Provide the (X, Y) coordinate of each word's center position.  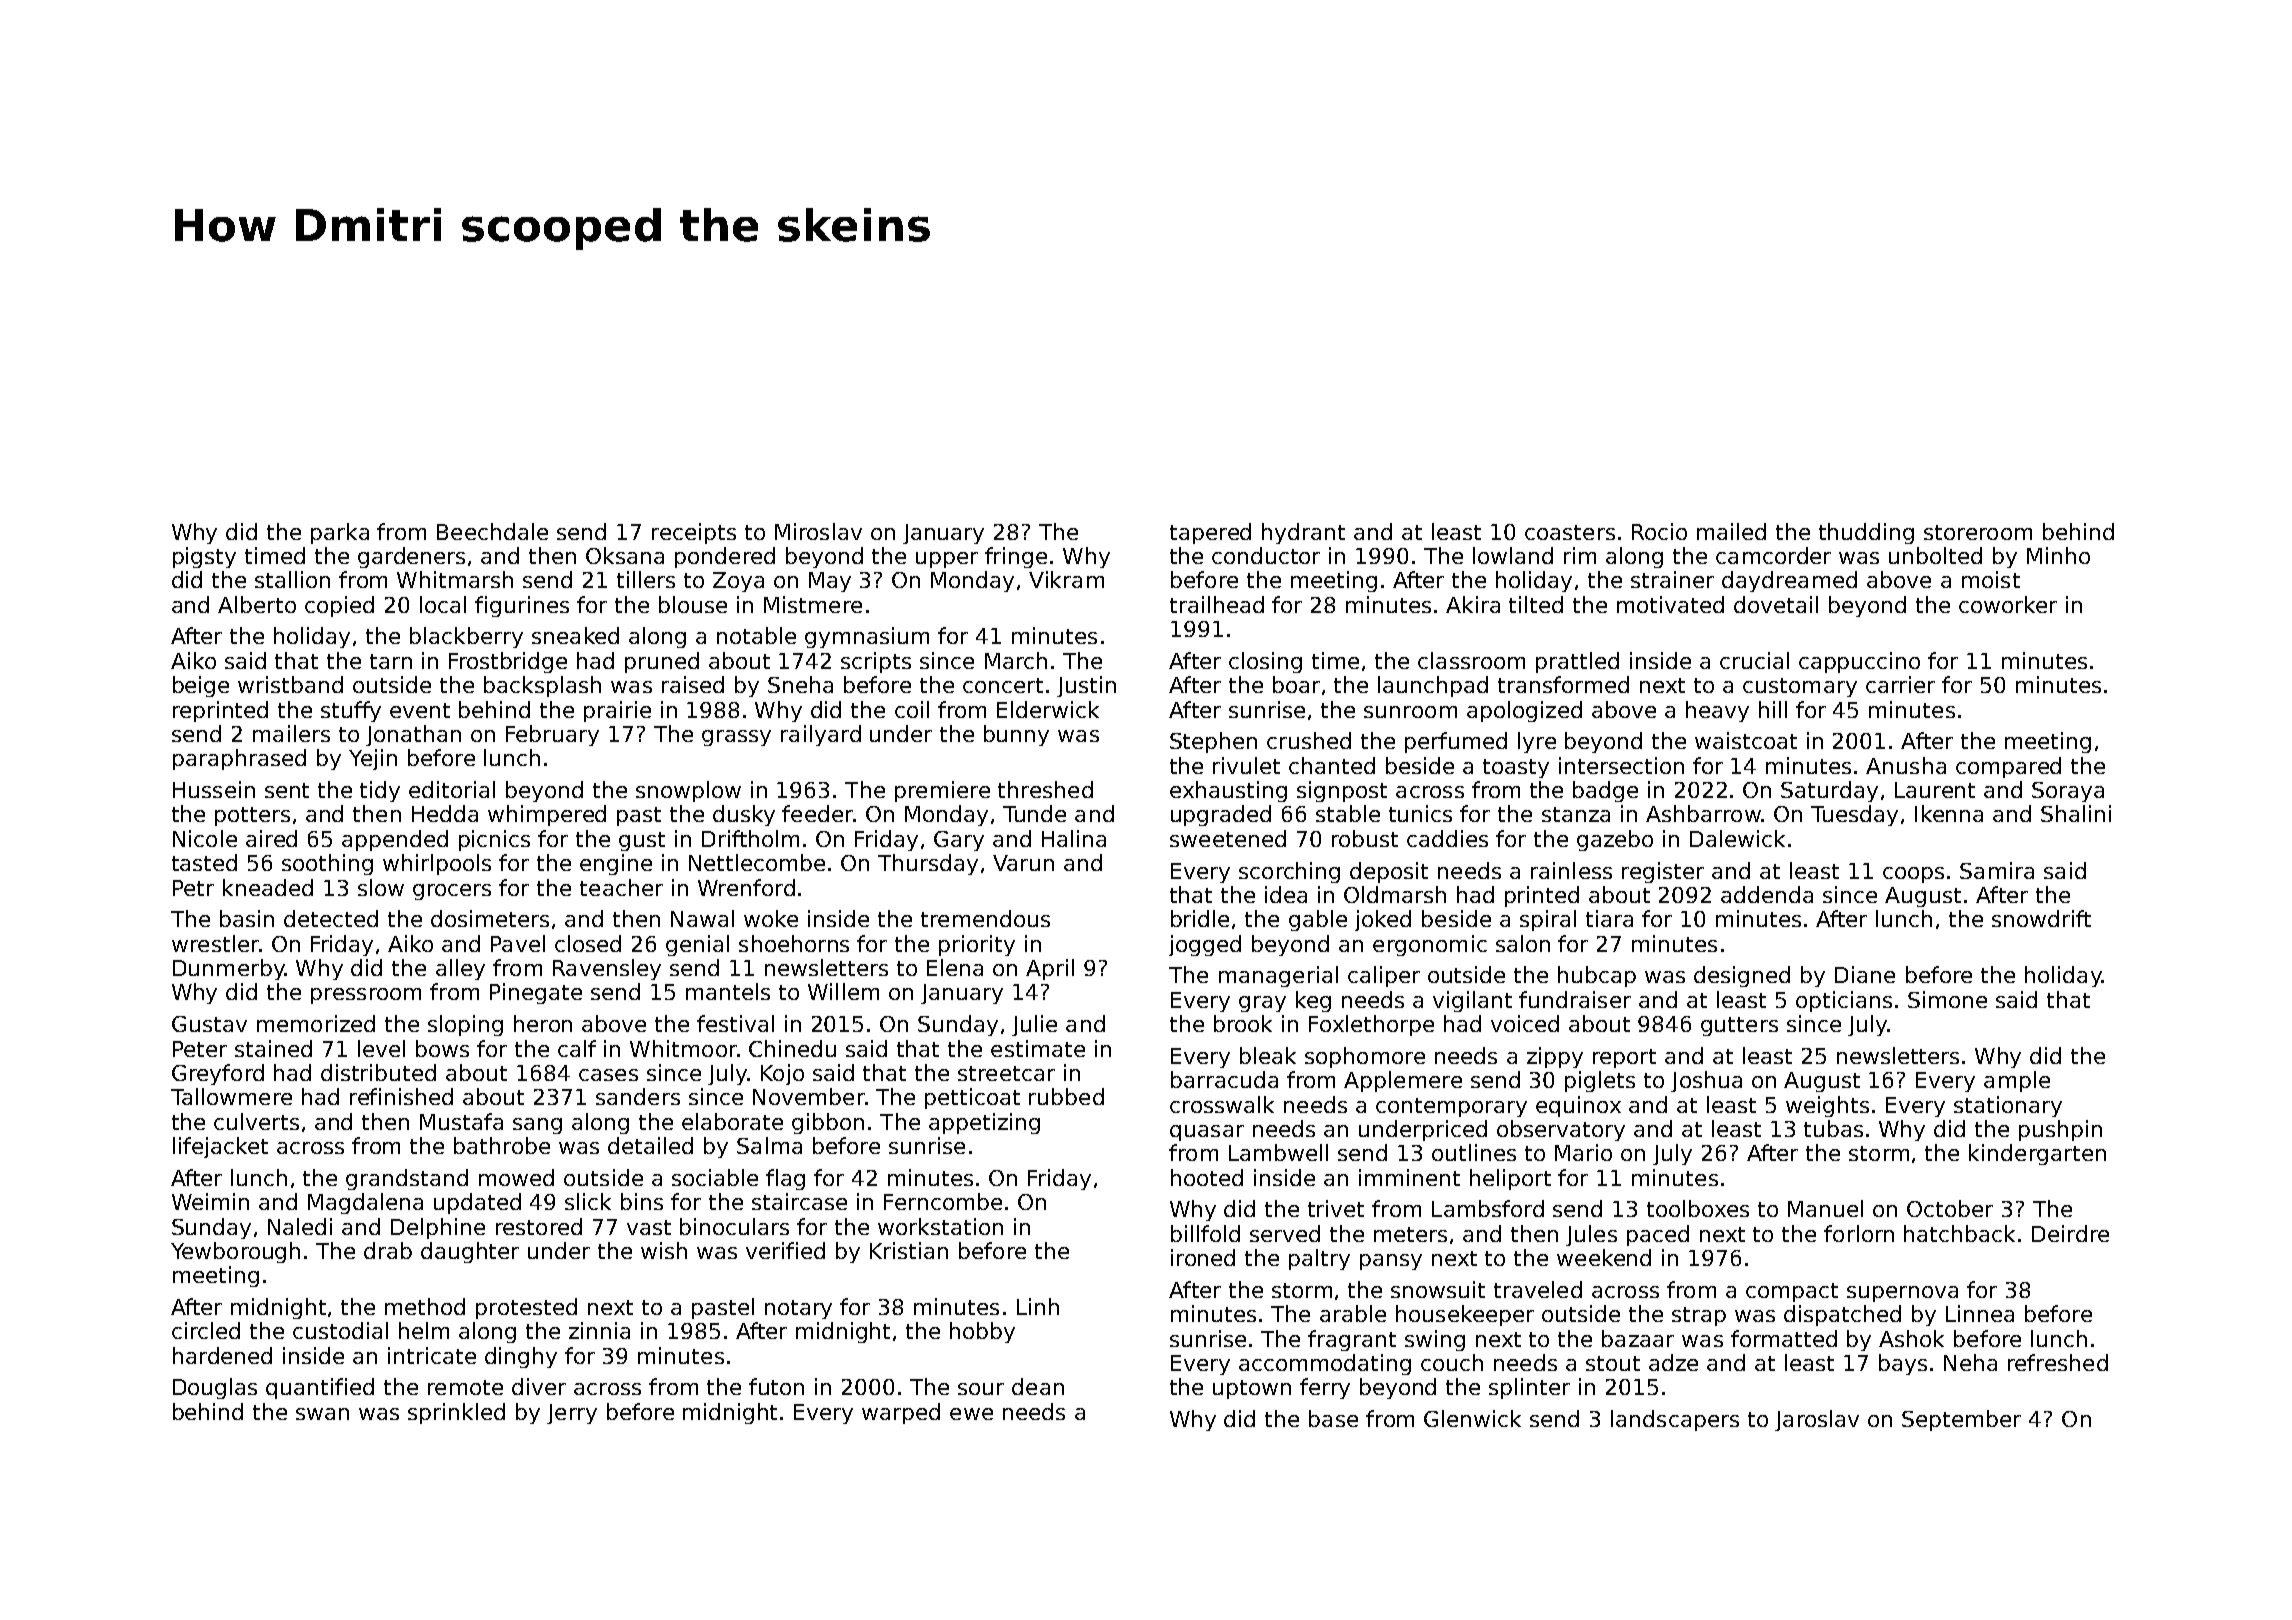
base (1333, 1418)
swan (322, 1414)
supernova (1902, 1294)
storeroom (1978, 532)
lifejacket (220, 1147)
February (552, 735)
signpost (1342, 791)
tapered (1210, 533)
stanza (1576, 814)
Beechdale (492, 531)
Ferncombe (943, 1201)
